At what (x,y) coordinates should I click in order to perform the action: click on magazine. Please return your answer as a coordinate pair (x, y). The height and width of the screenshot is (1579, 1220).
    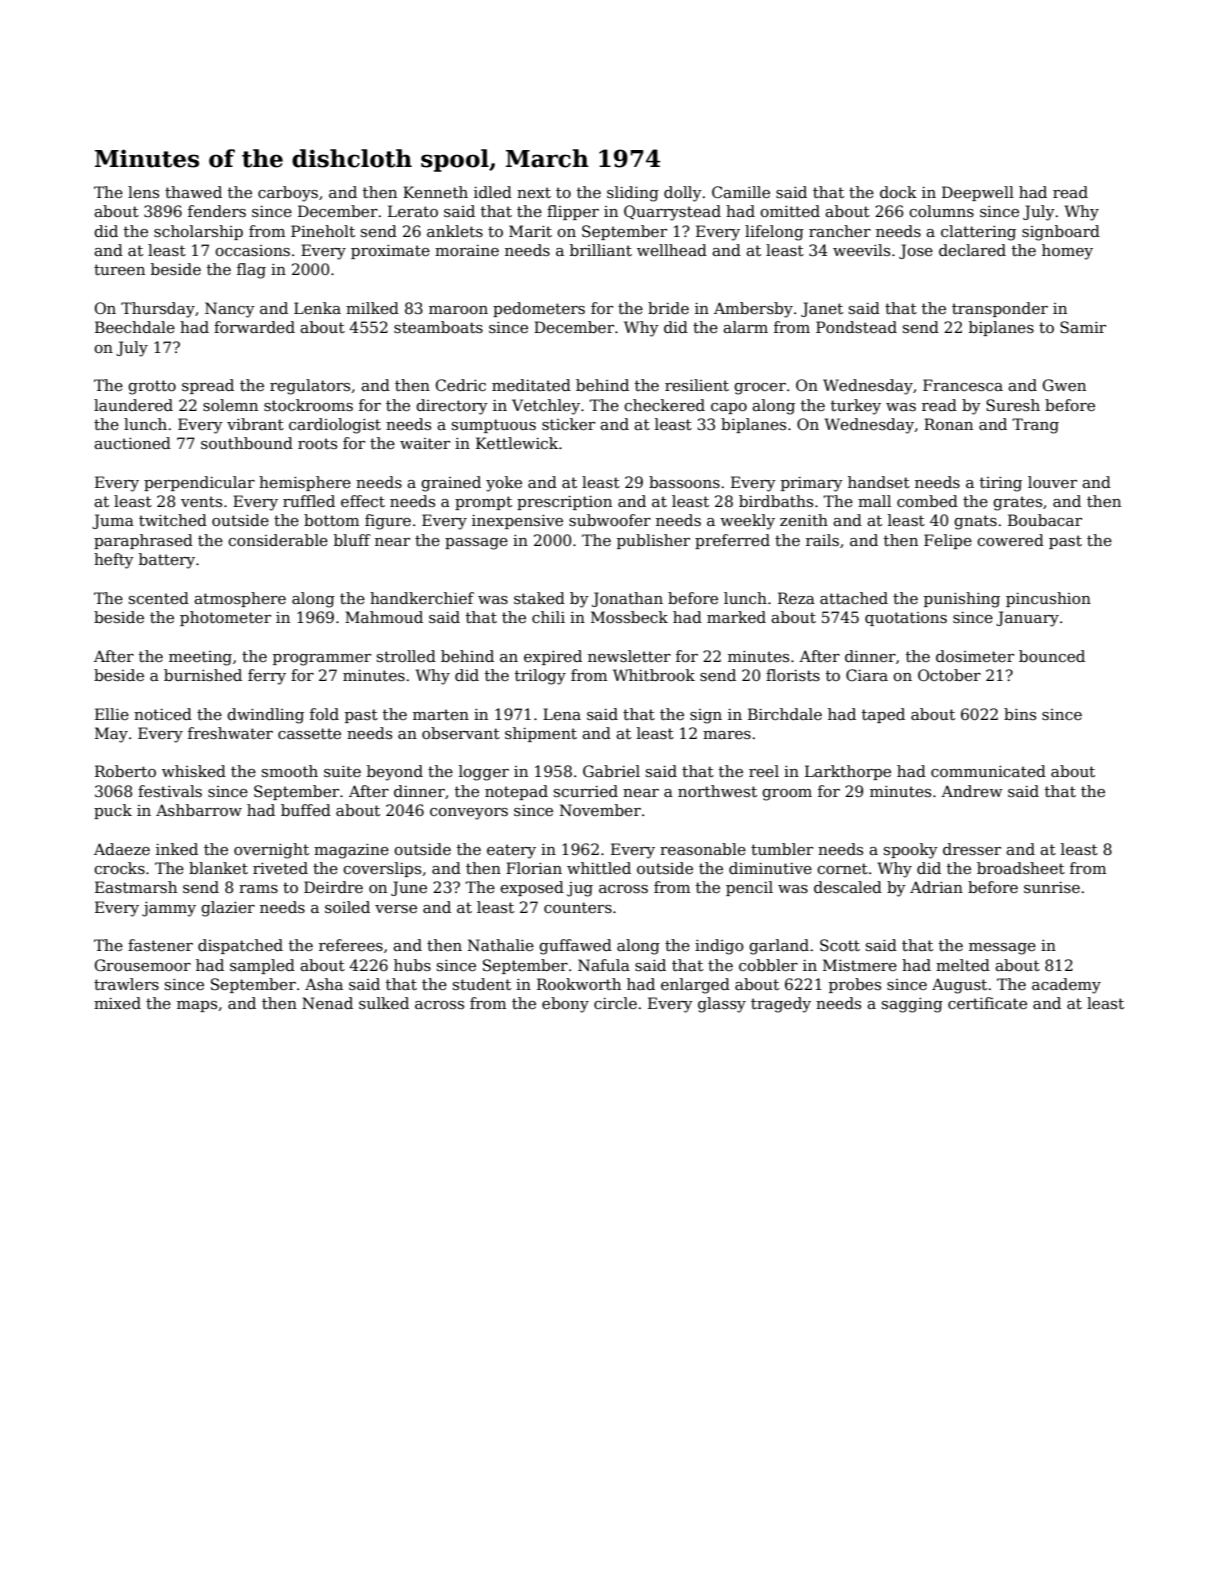
    Looking at the image, I should click on (351, 851).
